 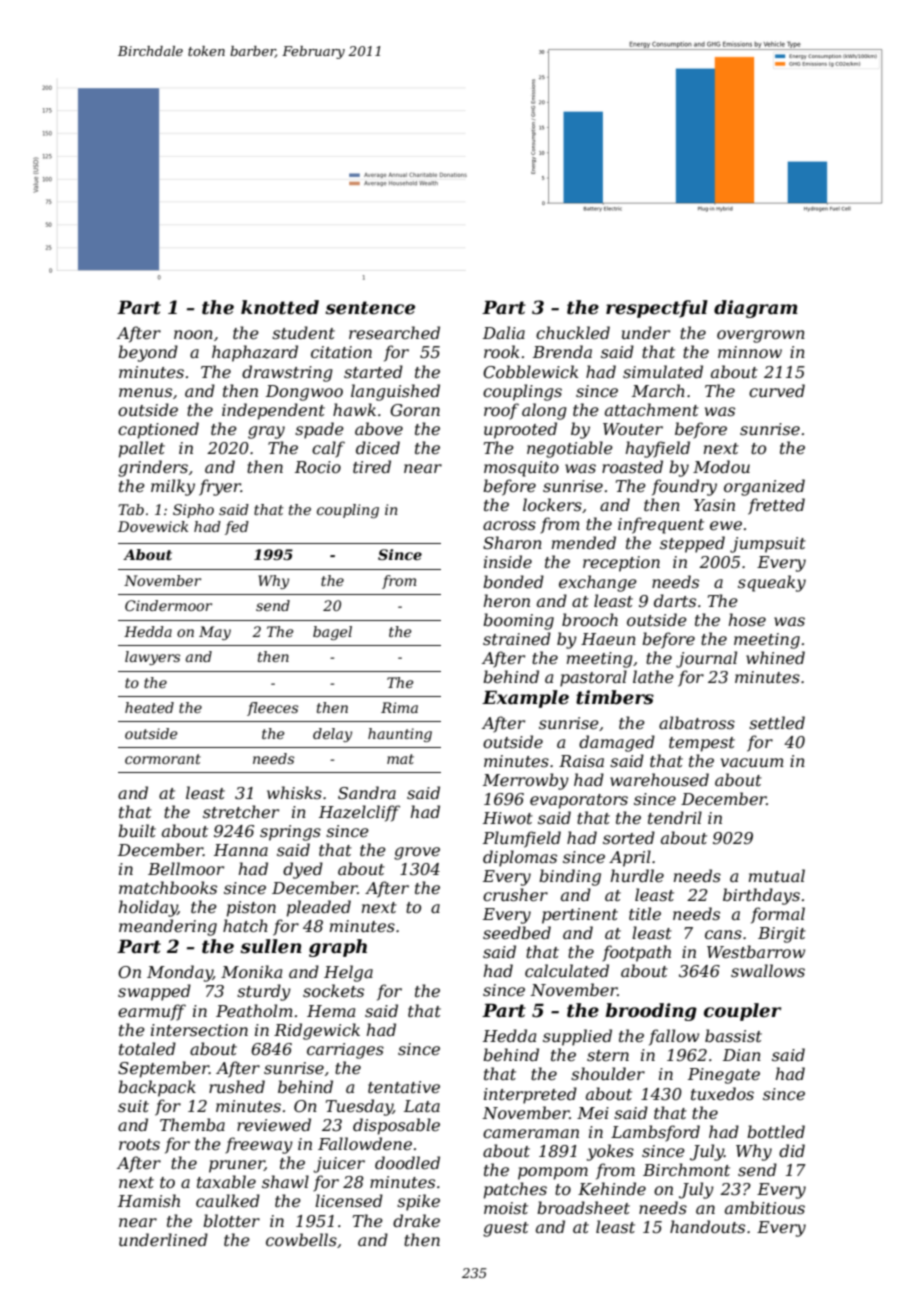 I want to click on brooding, so click(x=651, y=1012).
